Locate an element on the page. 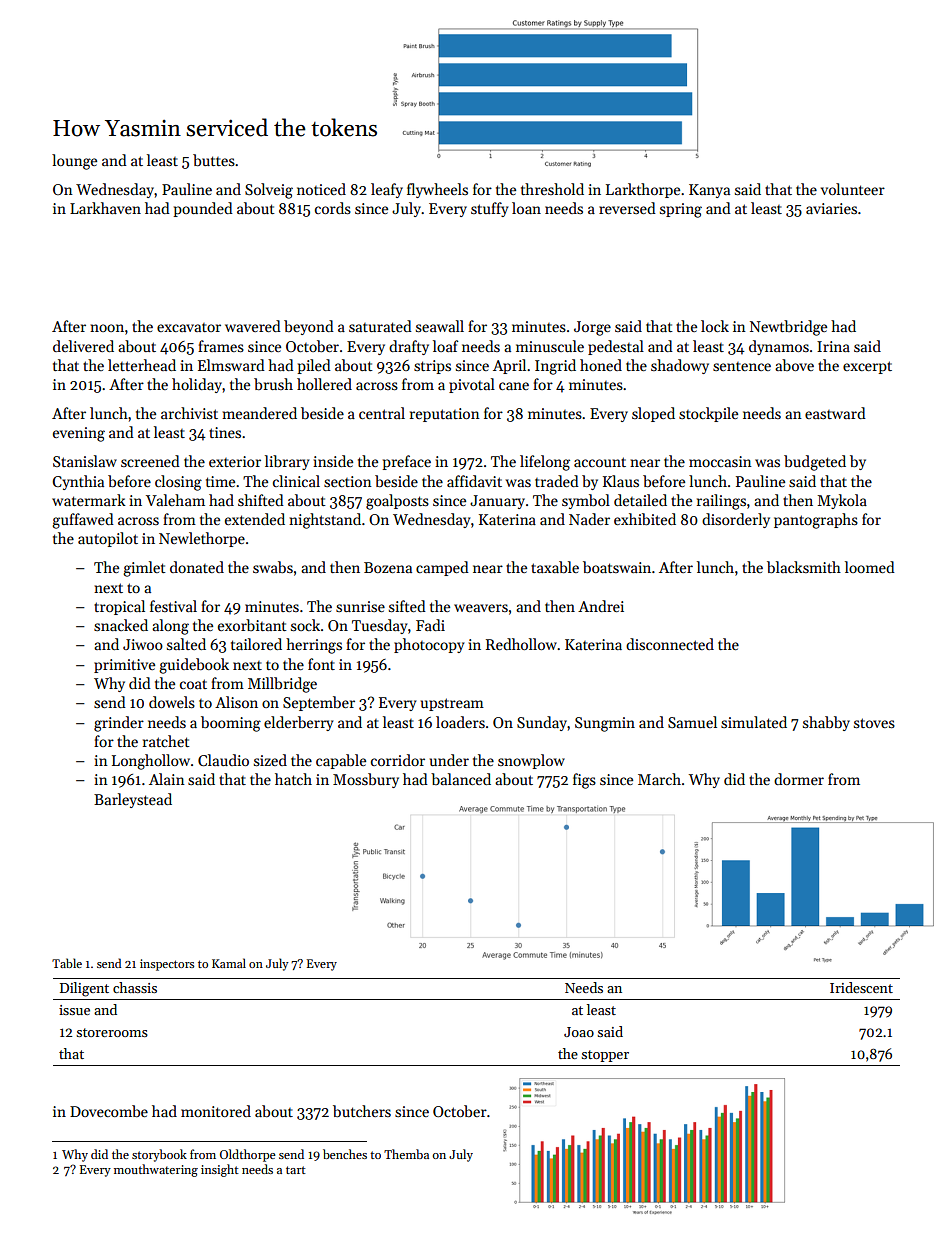  upstream is located at coordinates (452, 704).
